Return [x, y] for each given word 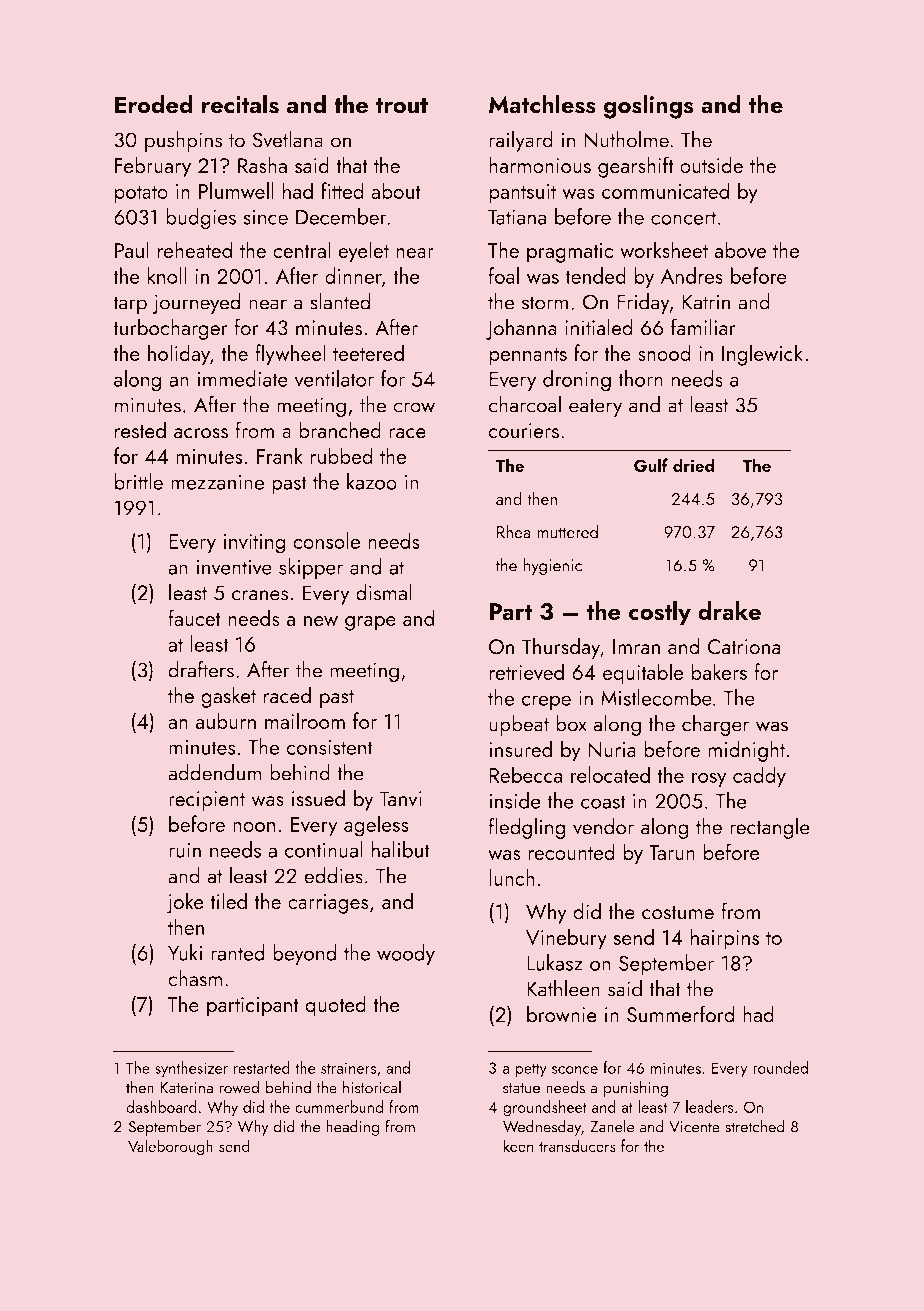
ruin [185, 850]
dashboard [161, 1106]
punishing [635, 1089]
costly [659, 613]
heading [352, 1128]
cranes [260, 595]
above [740, 249]
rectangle [770, 828]
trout [402, 106]
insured [520, 749]
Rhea [513, 532]
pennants [528, 357]
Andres [692, 275]
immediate [243, 378]
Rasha [262, 165]
